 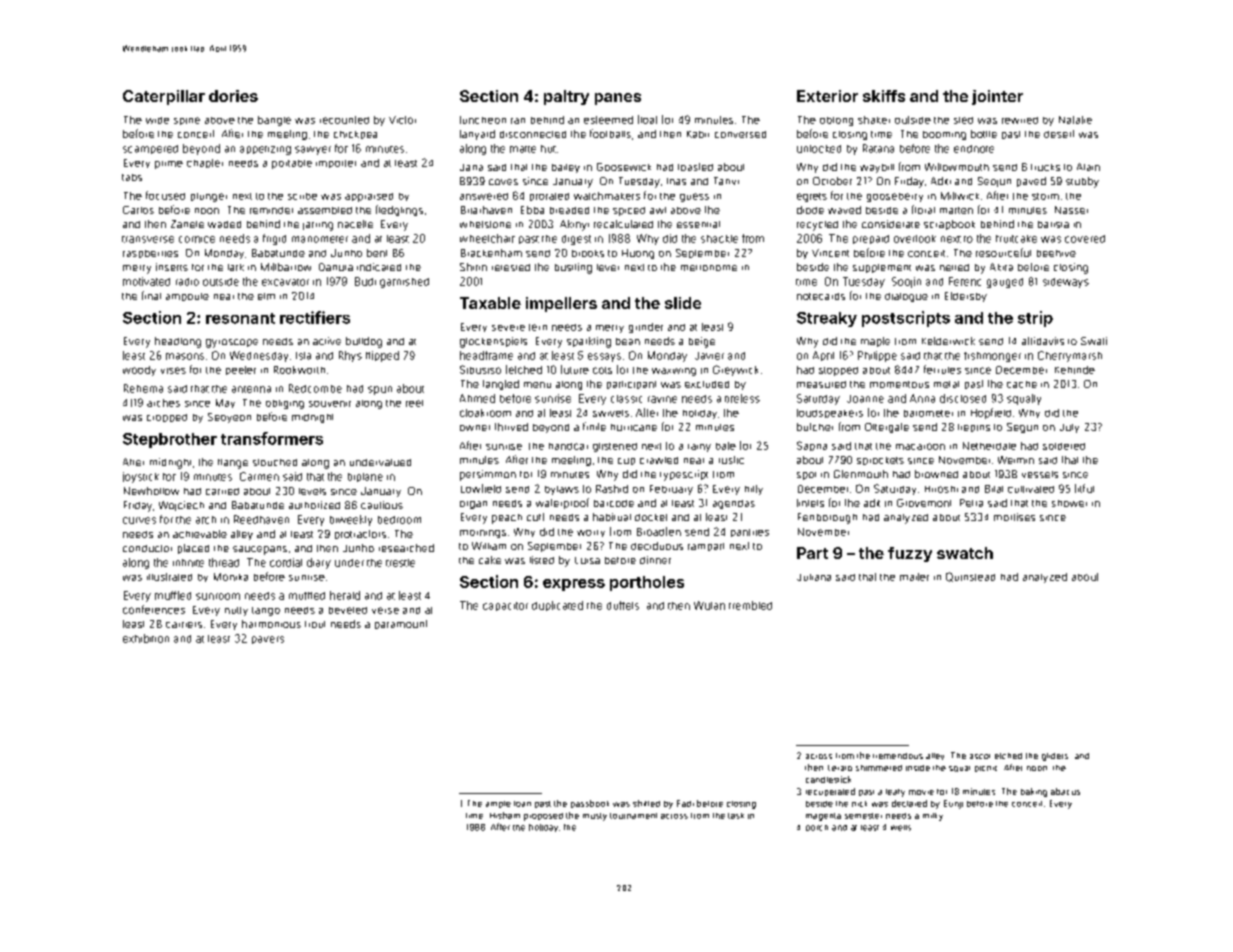 I want to click on curves, so click(x=139, y=520).
